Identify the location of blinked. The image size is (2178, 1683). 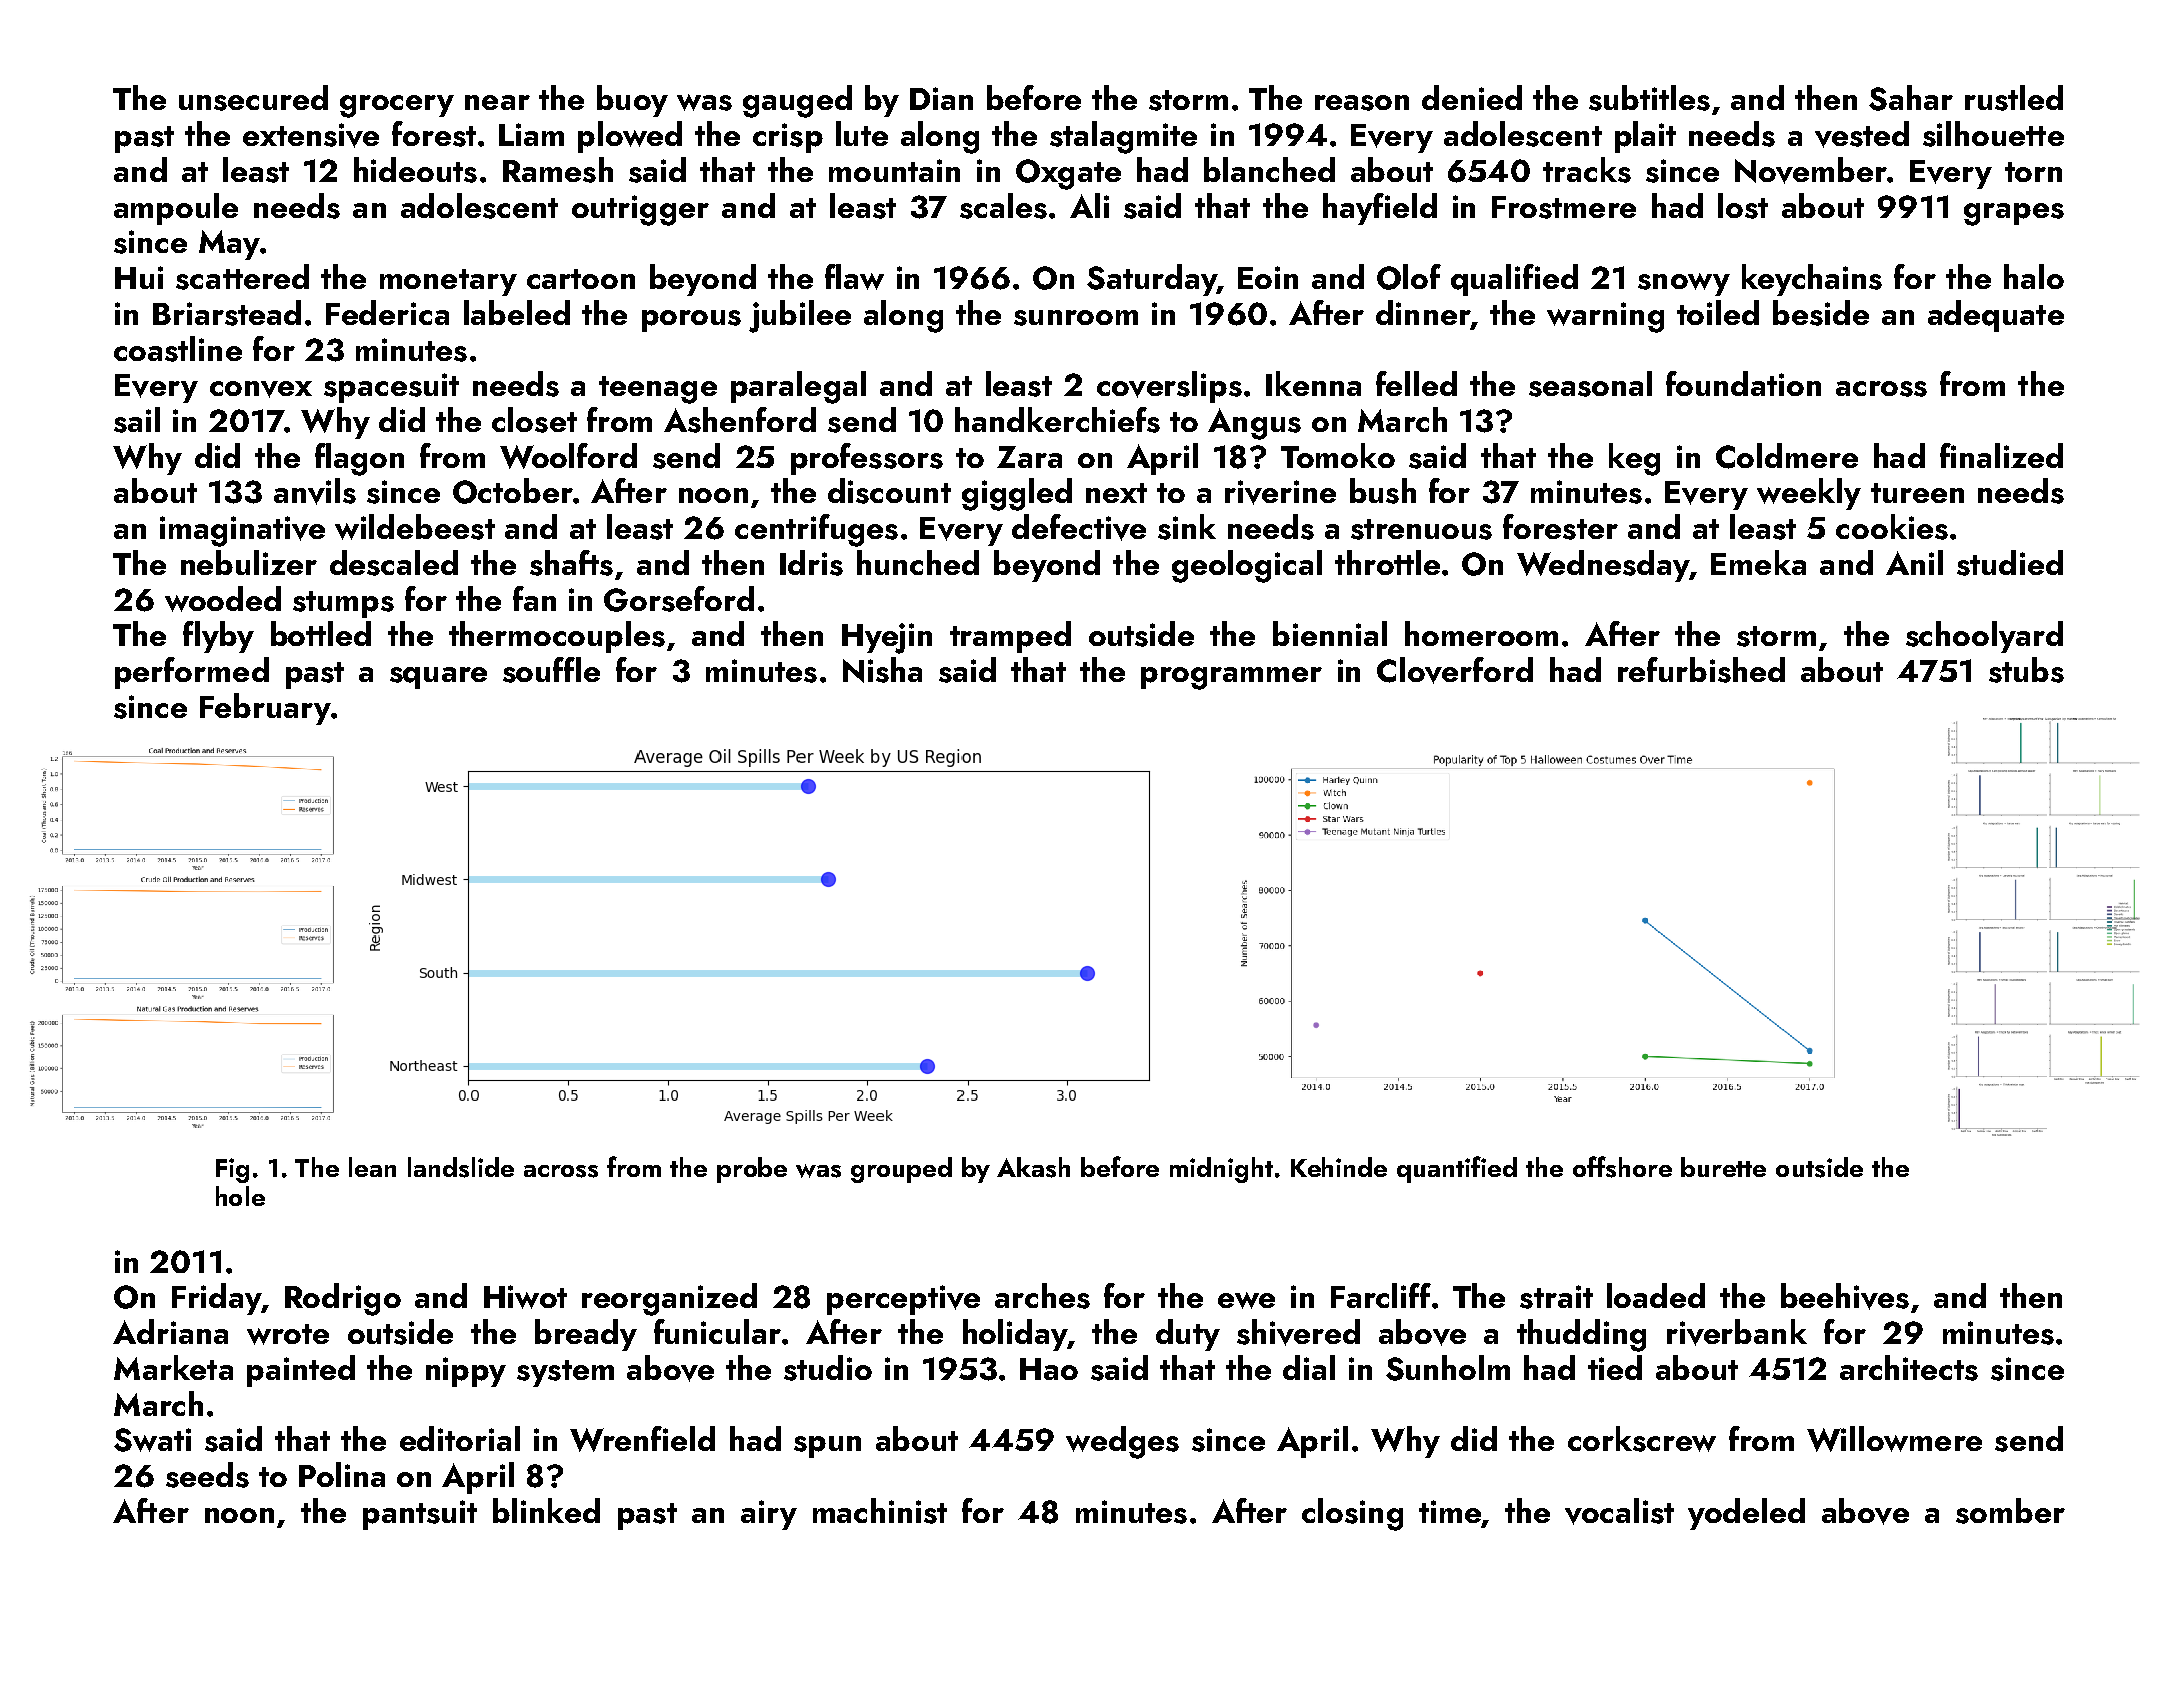
(546, 1510).
